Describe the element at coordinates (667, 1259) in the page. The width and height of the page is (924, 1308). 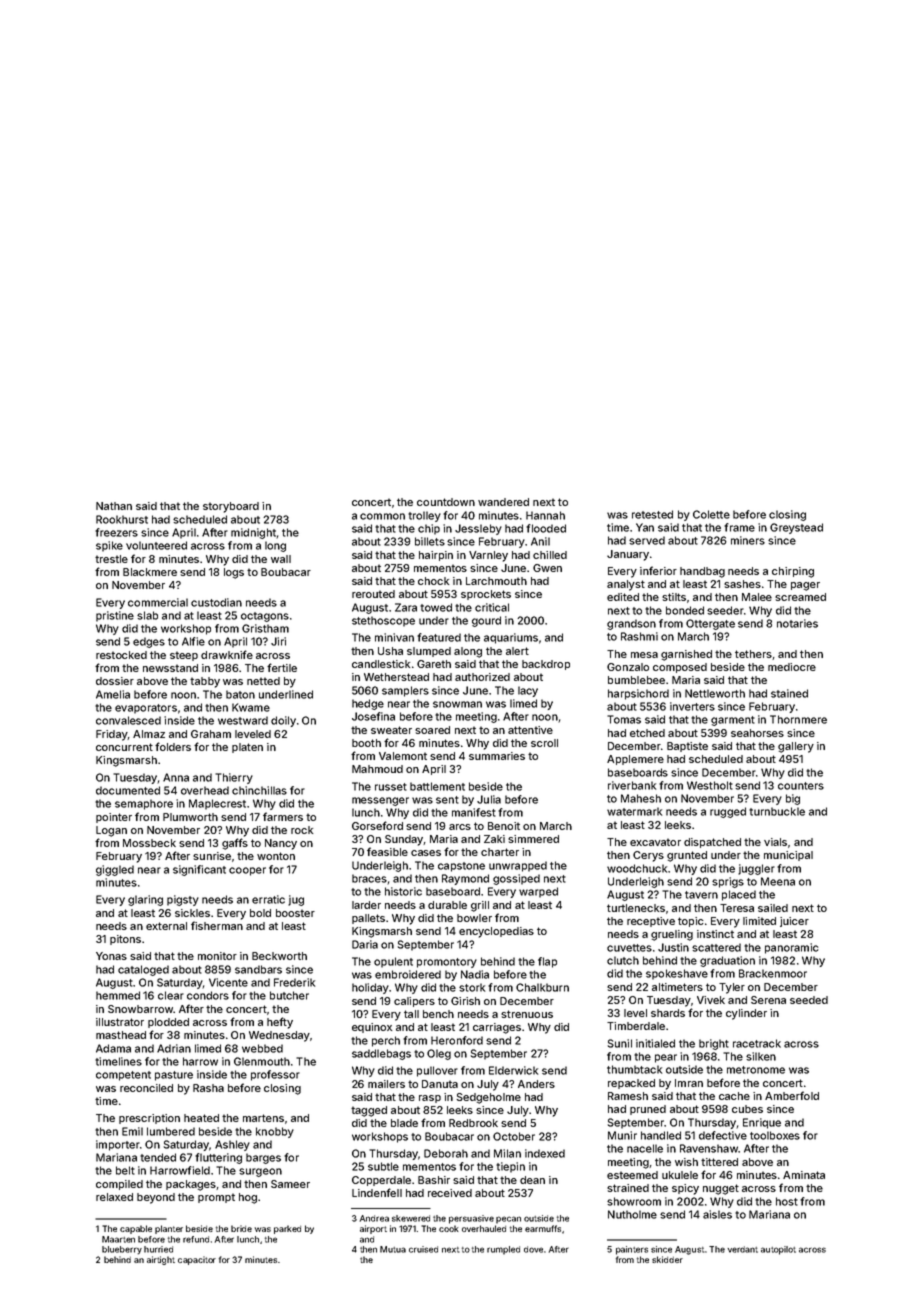
I see `skidder` at that location.
